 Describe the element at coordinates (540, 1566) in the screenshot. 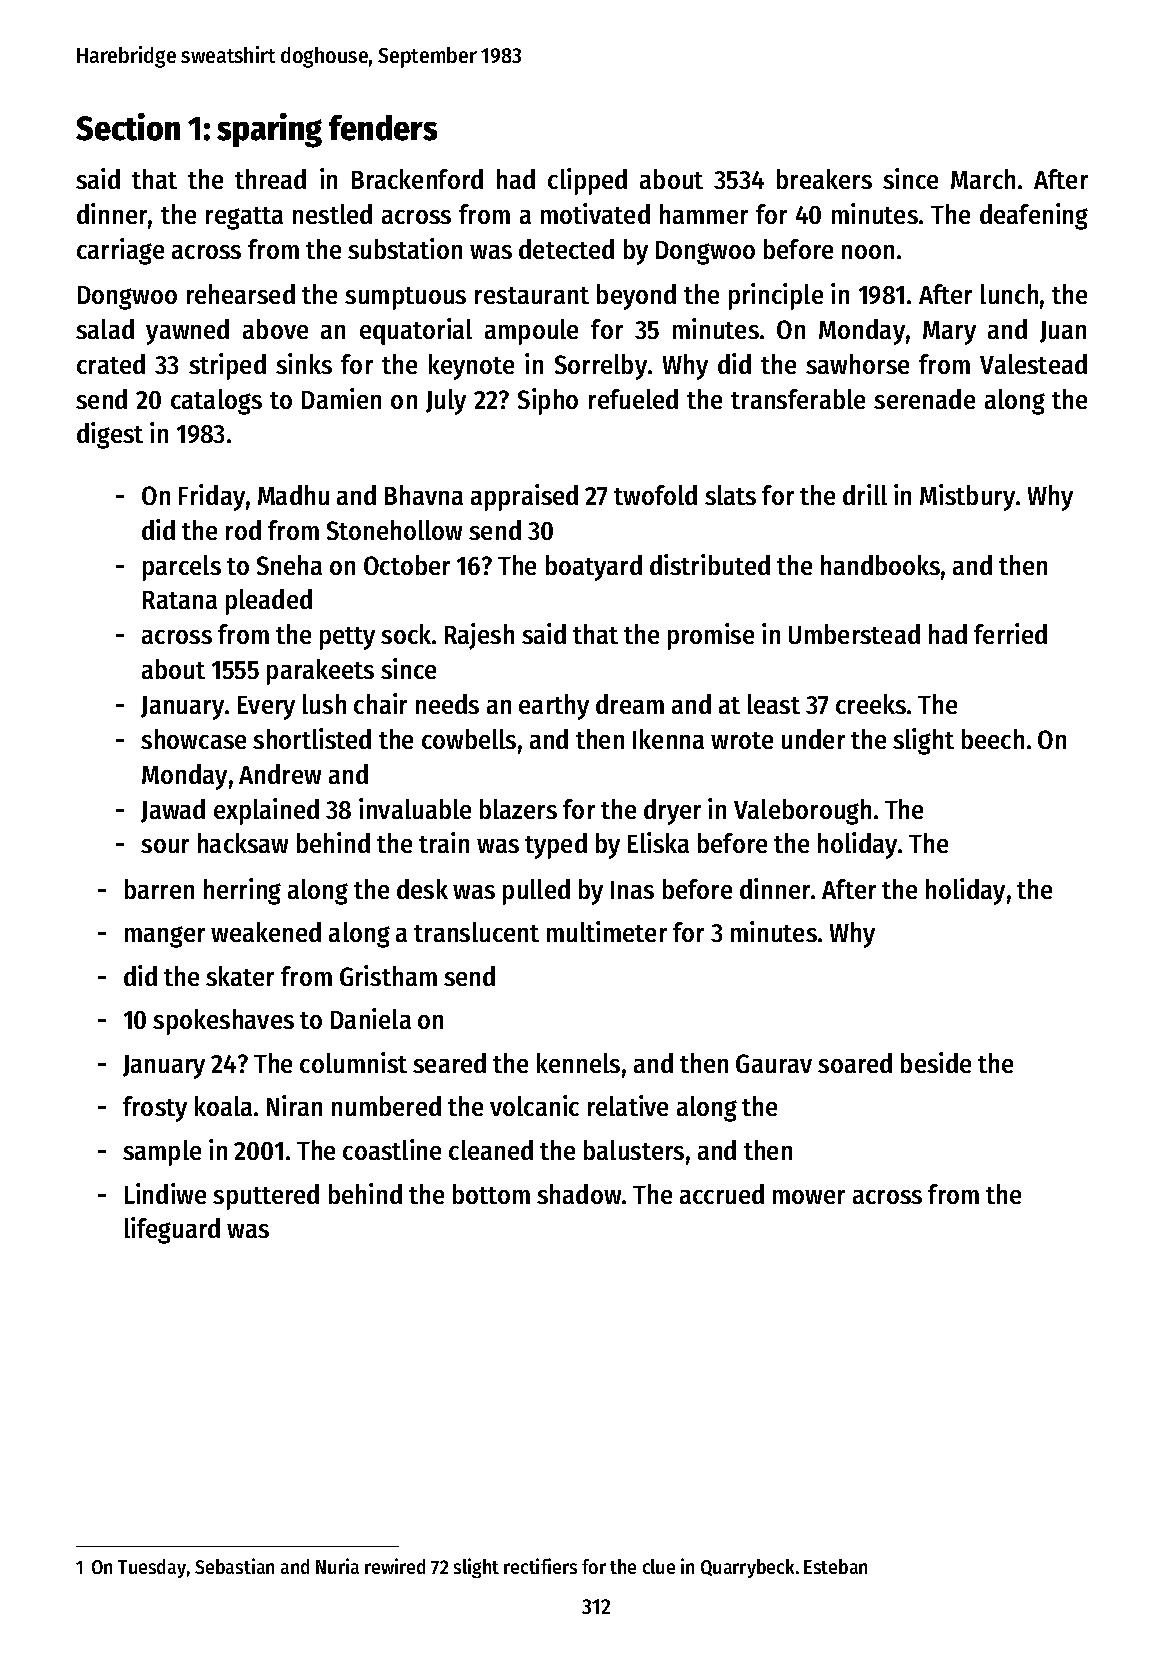

I see `rectifiers` at that location.
